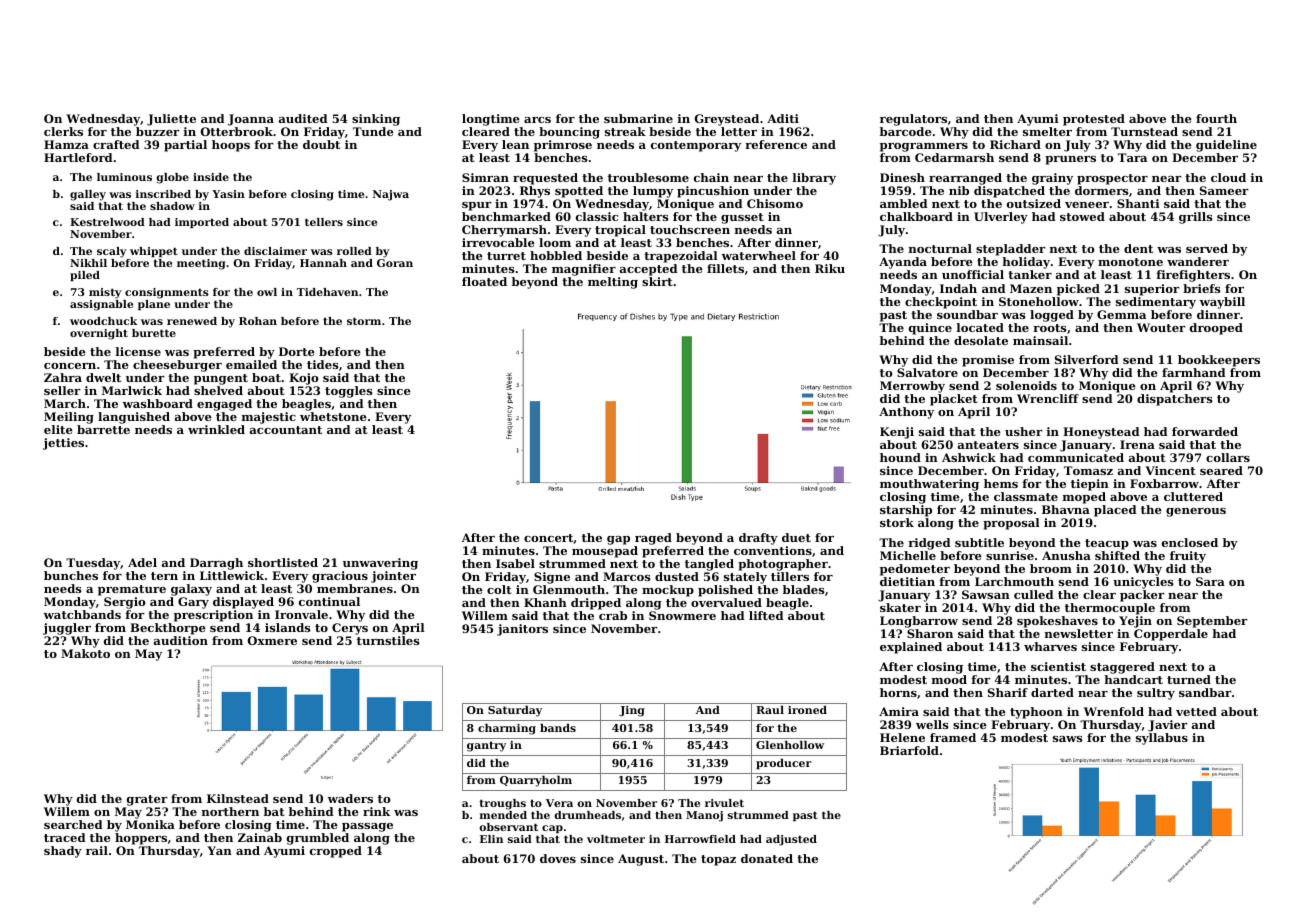  What do you see at coordinates (1156, 303) in the screenshot?
I see `sedimentary` at bounding box center [1156, 303].
